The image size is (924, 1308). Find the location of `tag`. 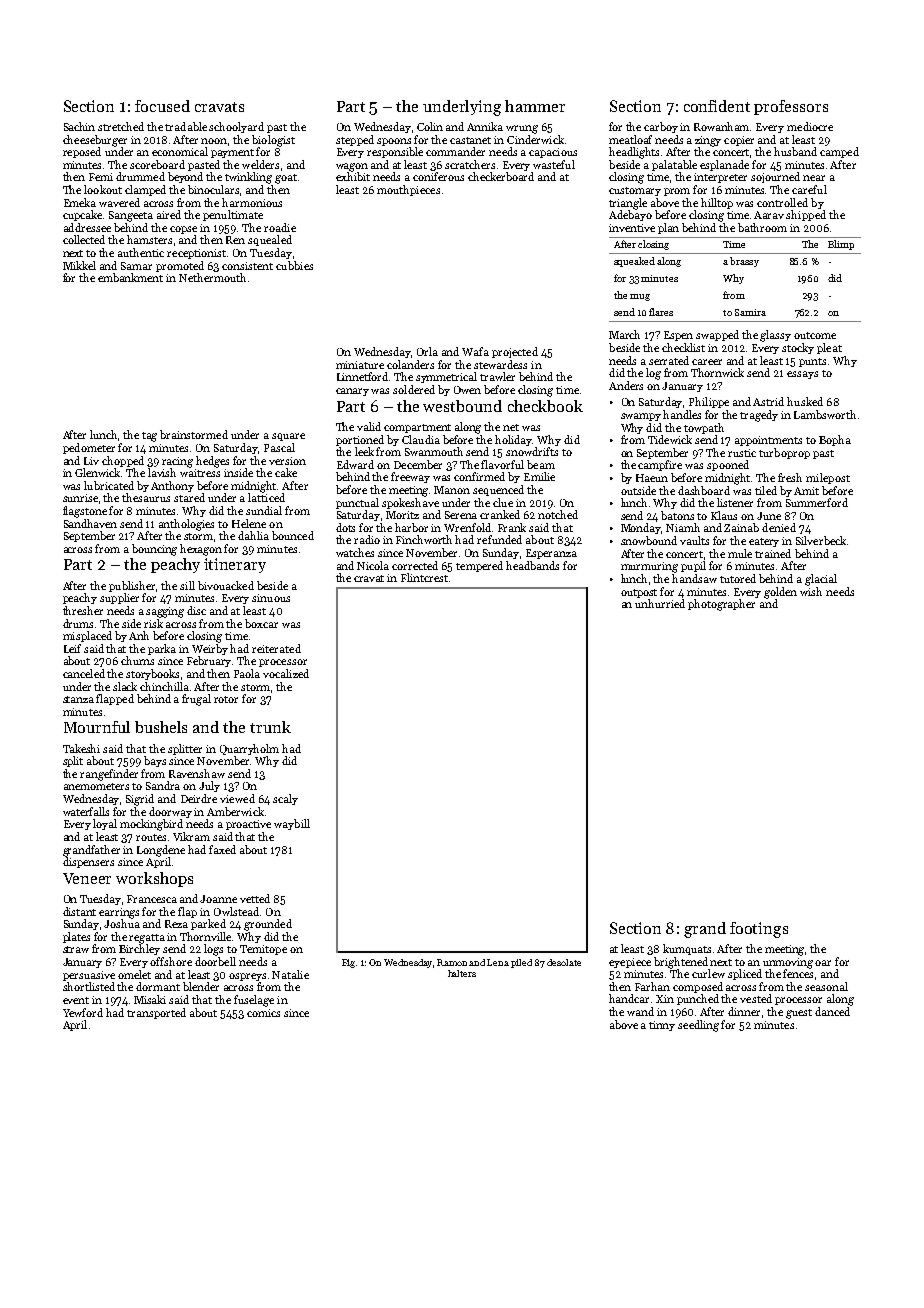

tag is located at coordinates (149, 437).
